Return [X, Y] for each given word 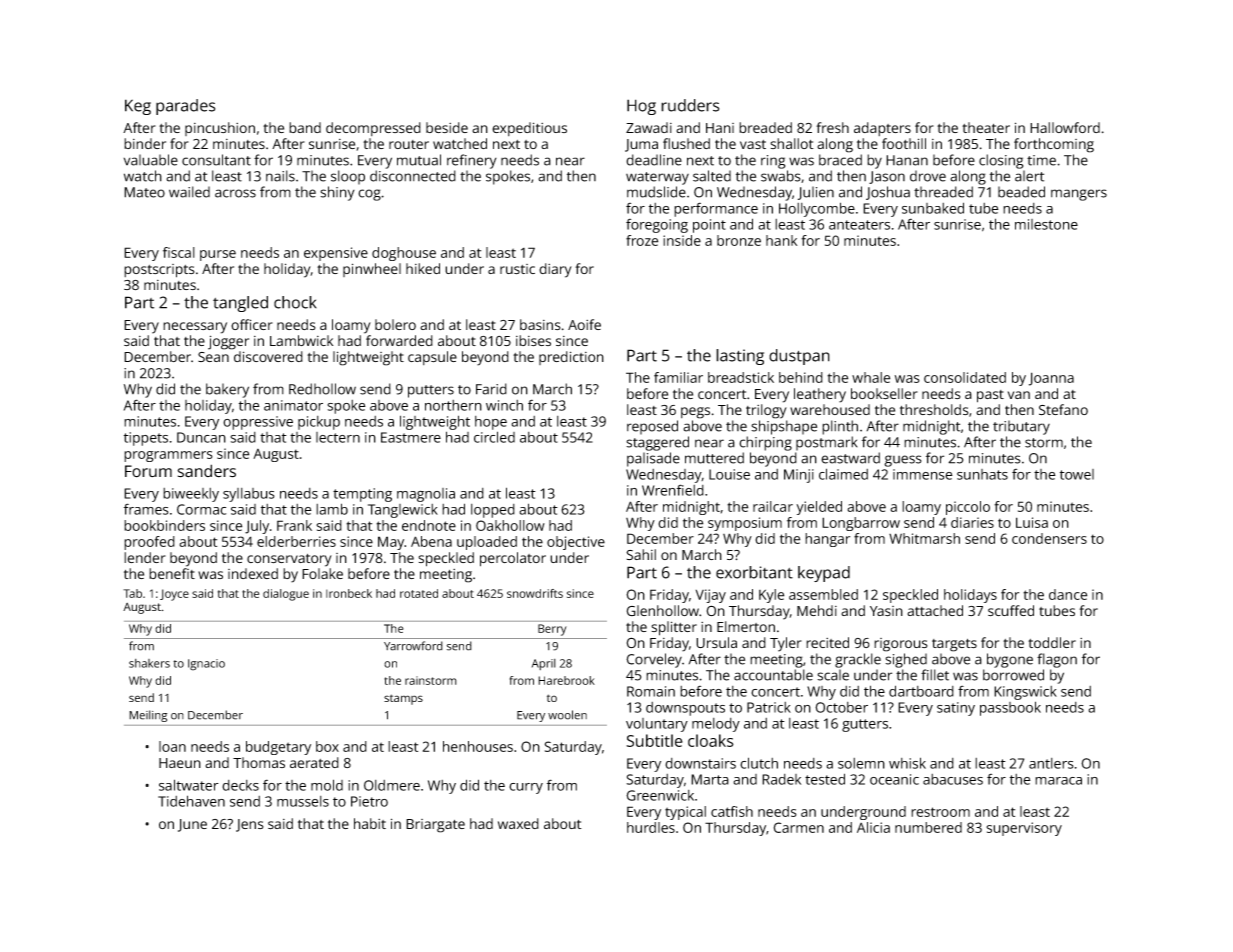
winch [504, 405]
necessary [195, 328]
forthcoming [1054, 145]
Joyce [174, 595]
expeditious [529, 129]
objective [576, 543]
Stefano [1063, 410]
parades [185, 107]
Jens [250, 825]
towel [1077, 474]
